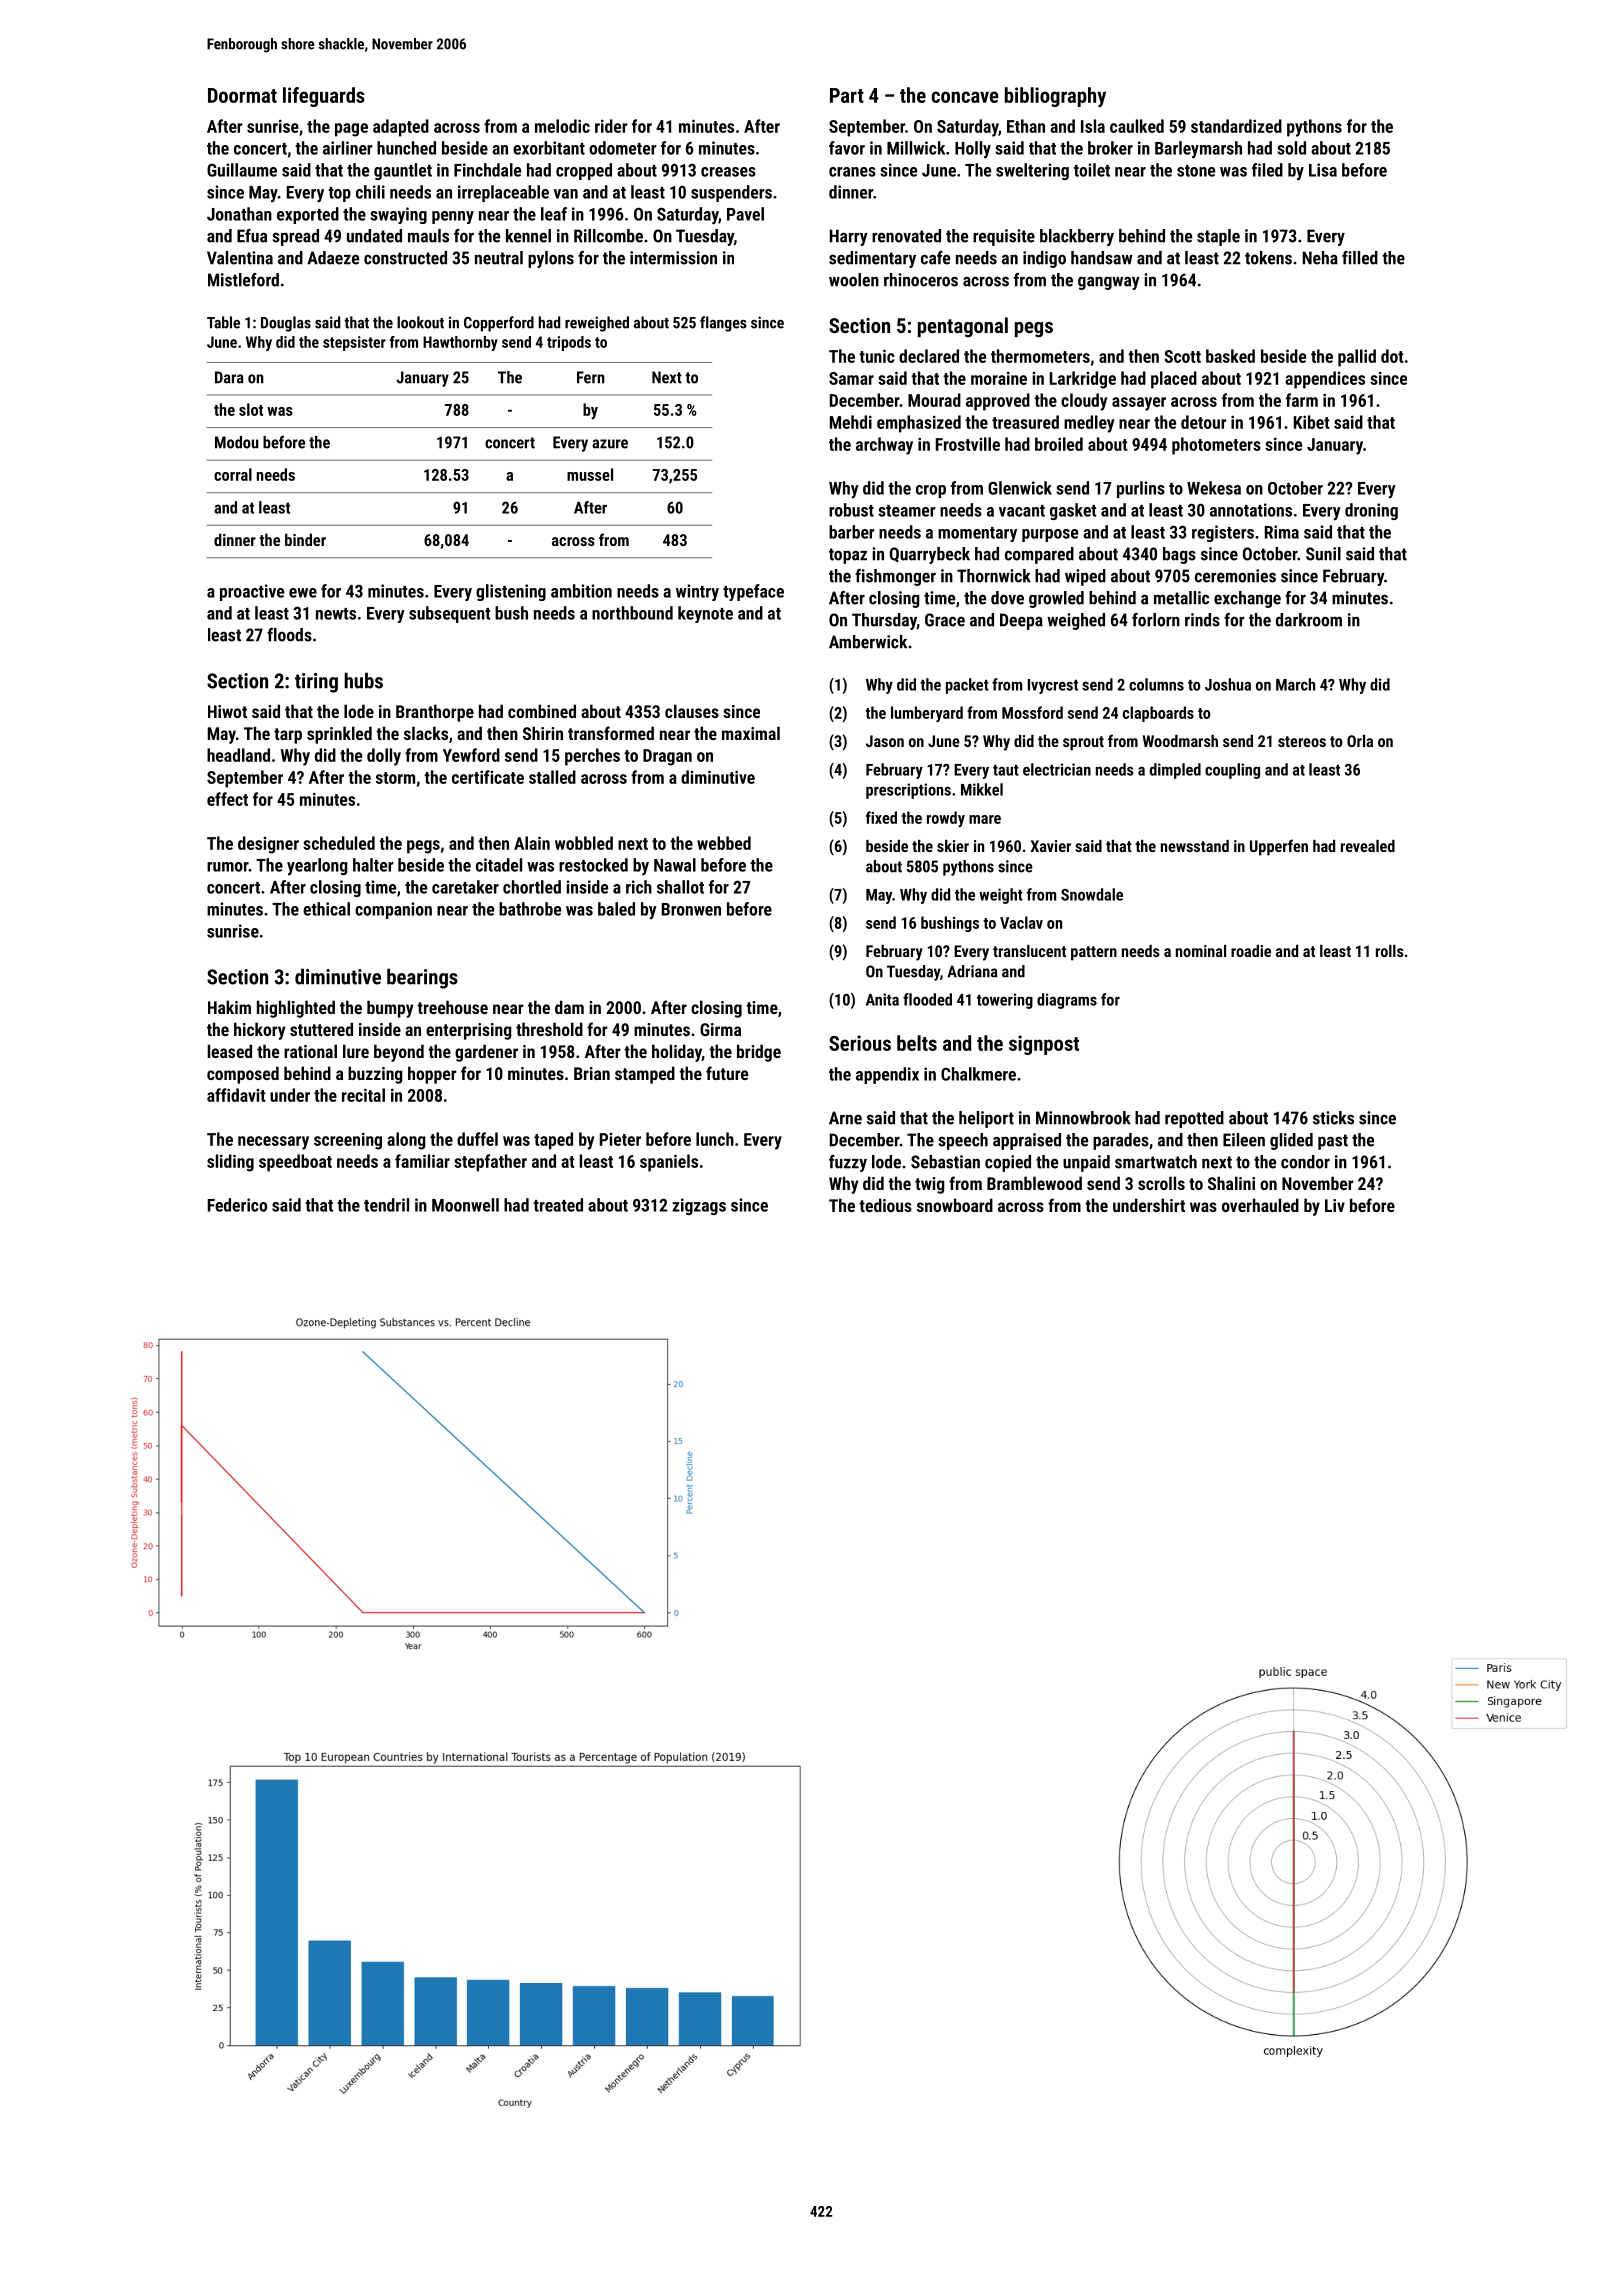  Describe the element at coordinates (1368, 846) in the document. I see `revealed` at that location.
